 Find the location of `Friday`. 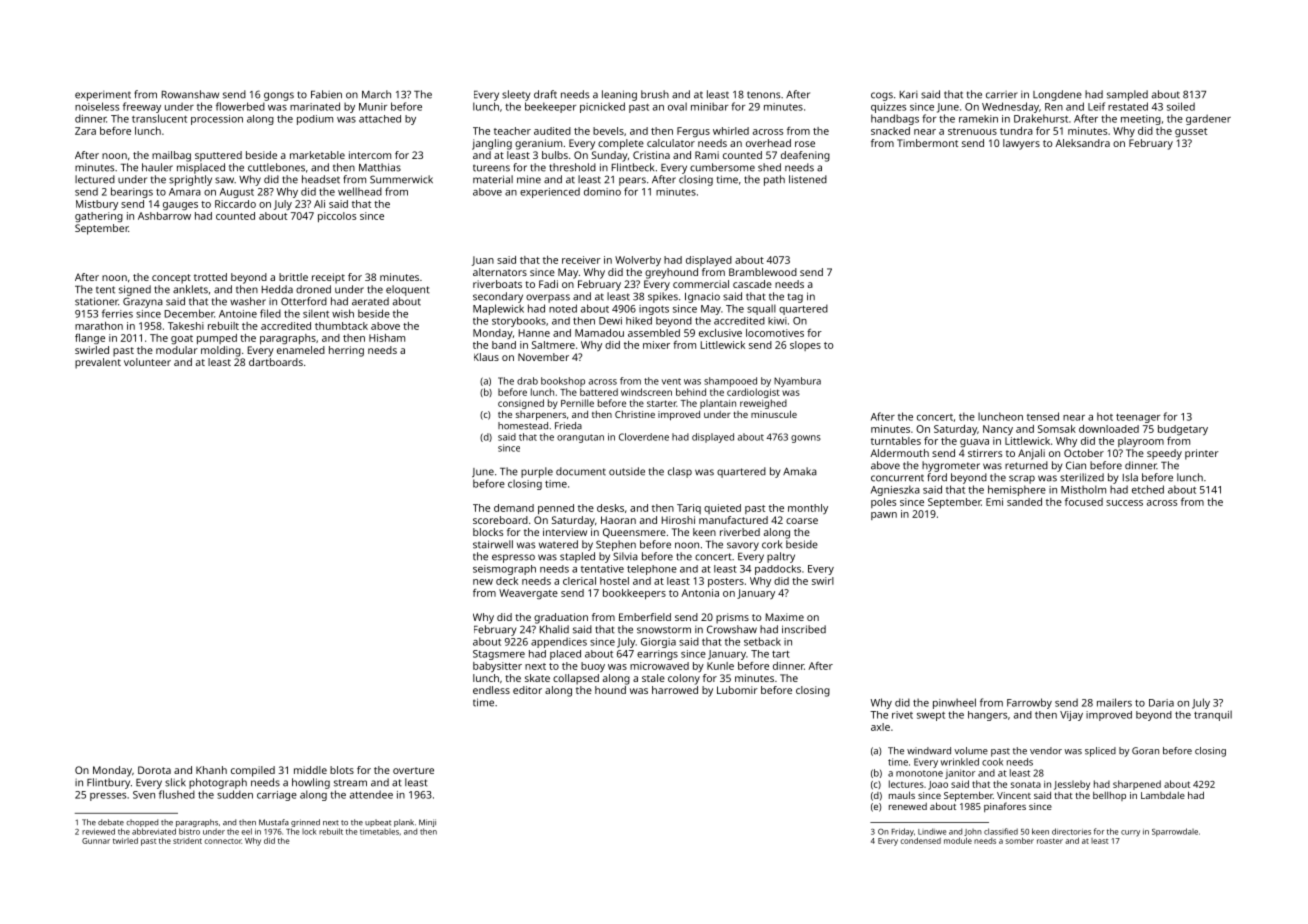

Friday is located at coordinates (903, 832).
